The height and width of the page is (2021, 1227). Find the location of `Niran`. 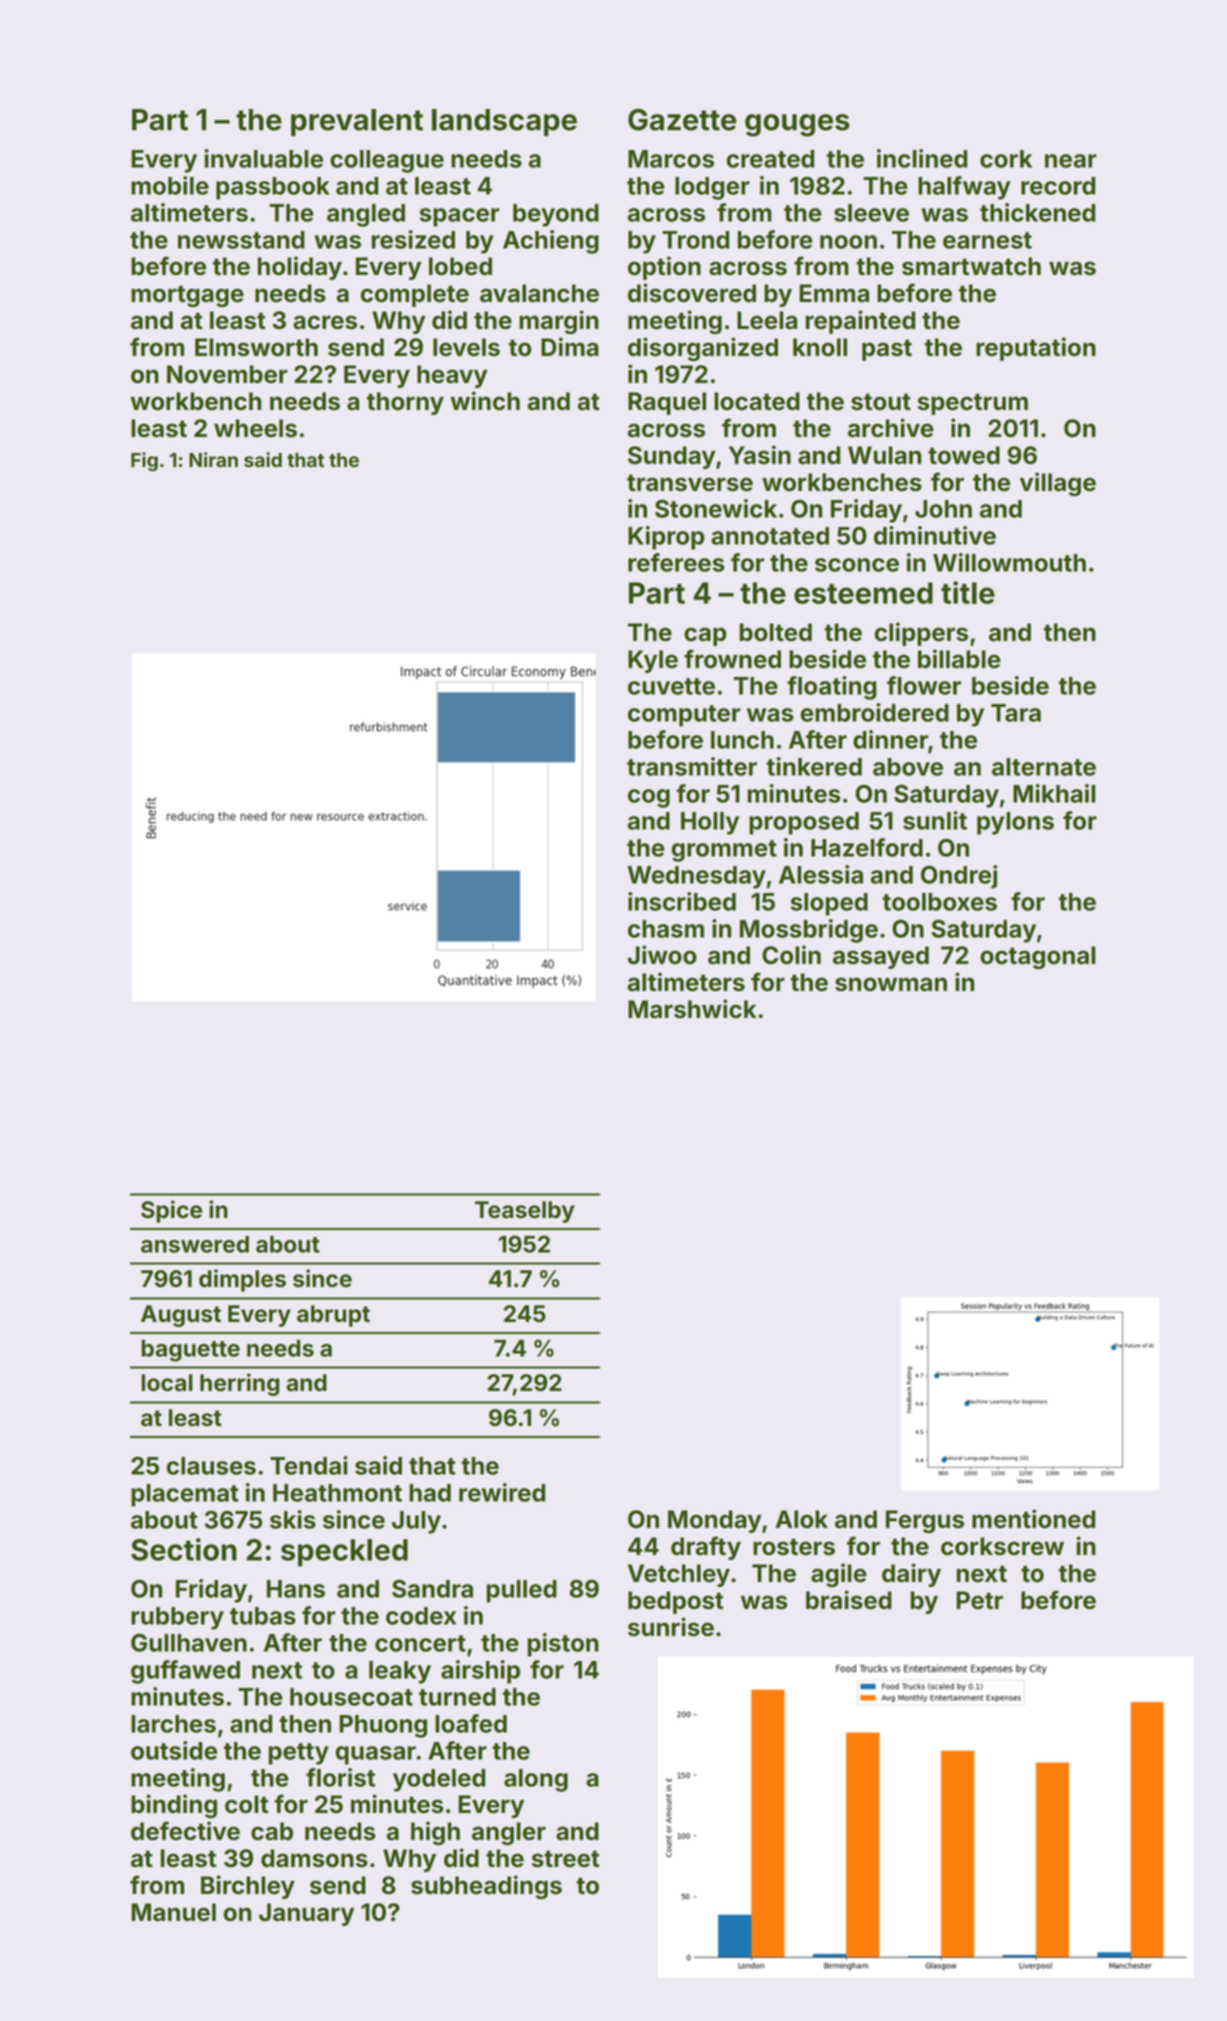

Niran is located at coordinates (213, 459).
